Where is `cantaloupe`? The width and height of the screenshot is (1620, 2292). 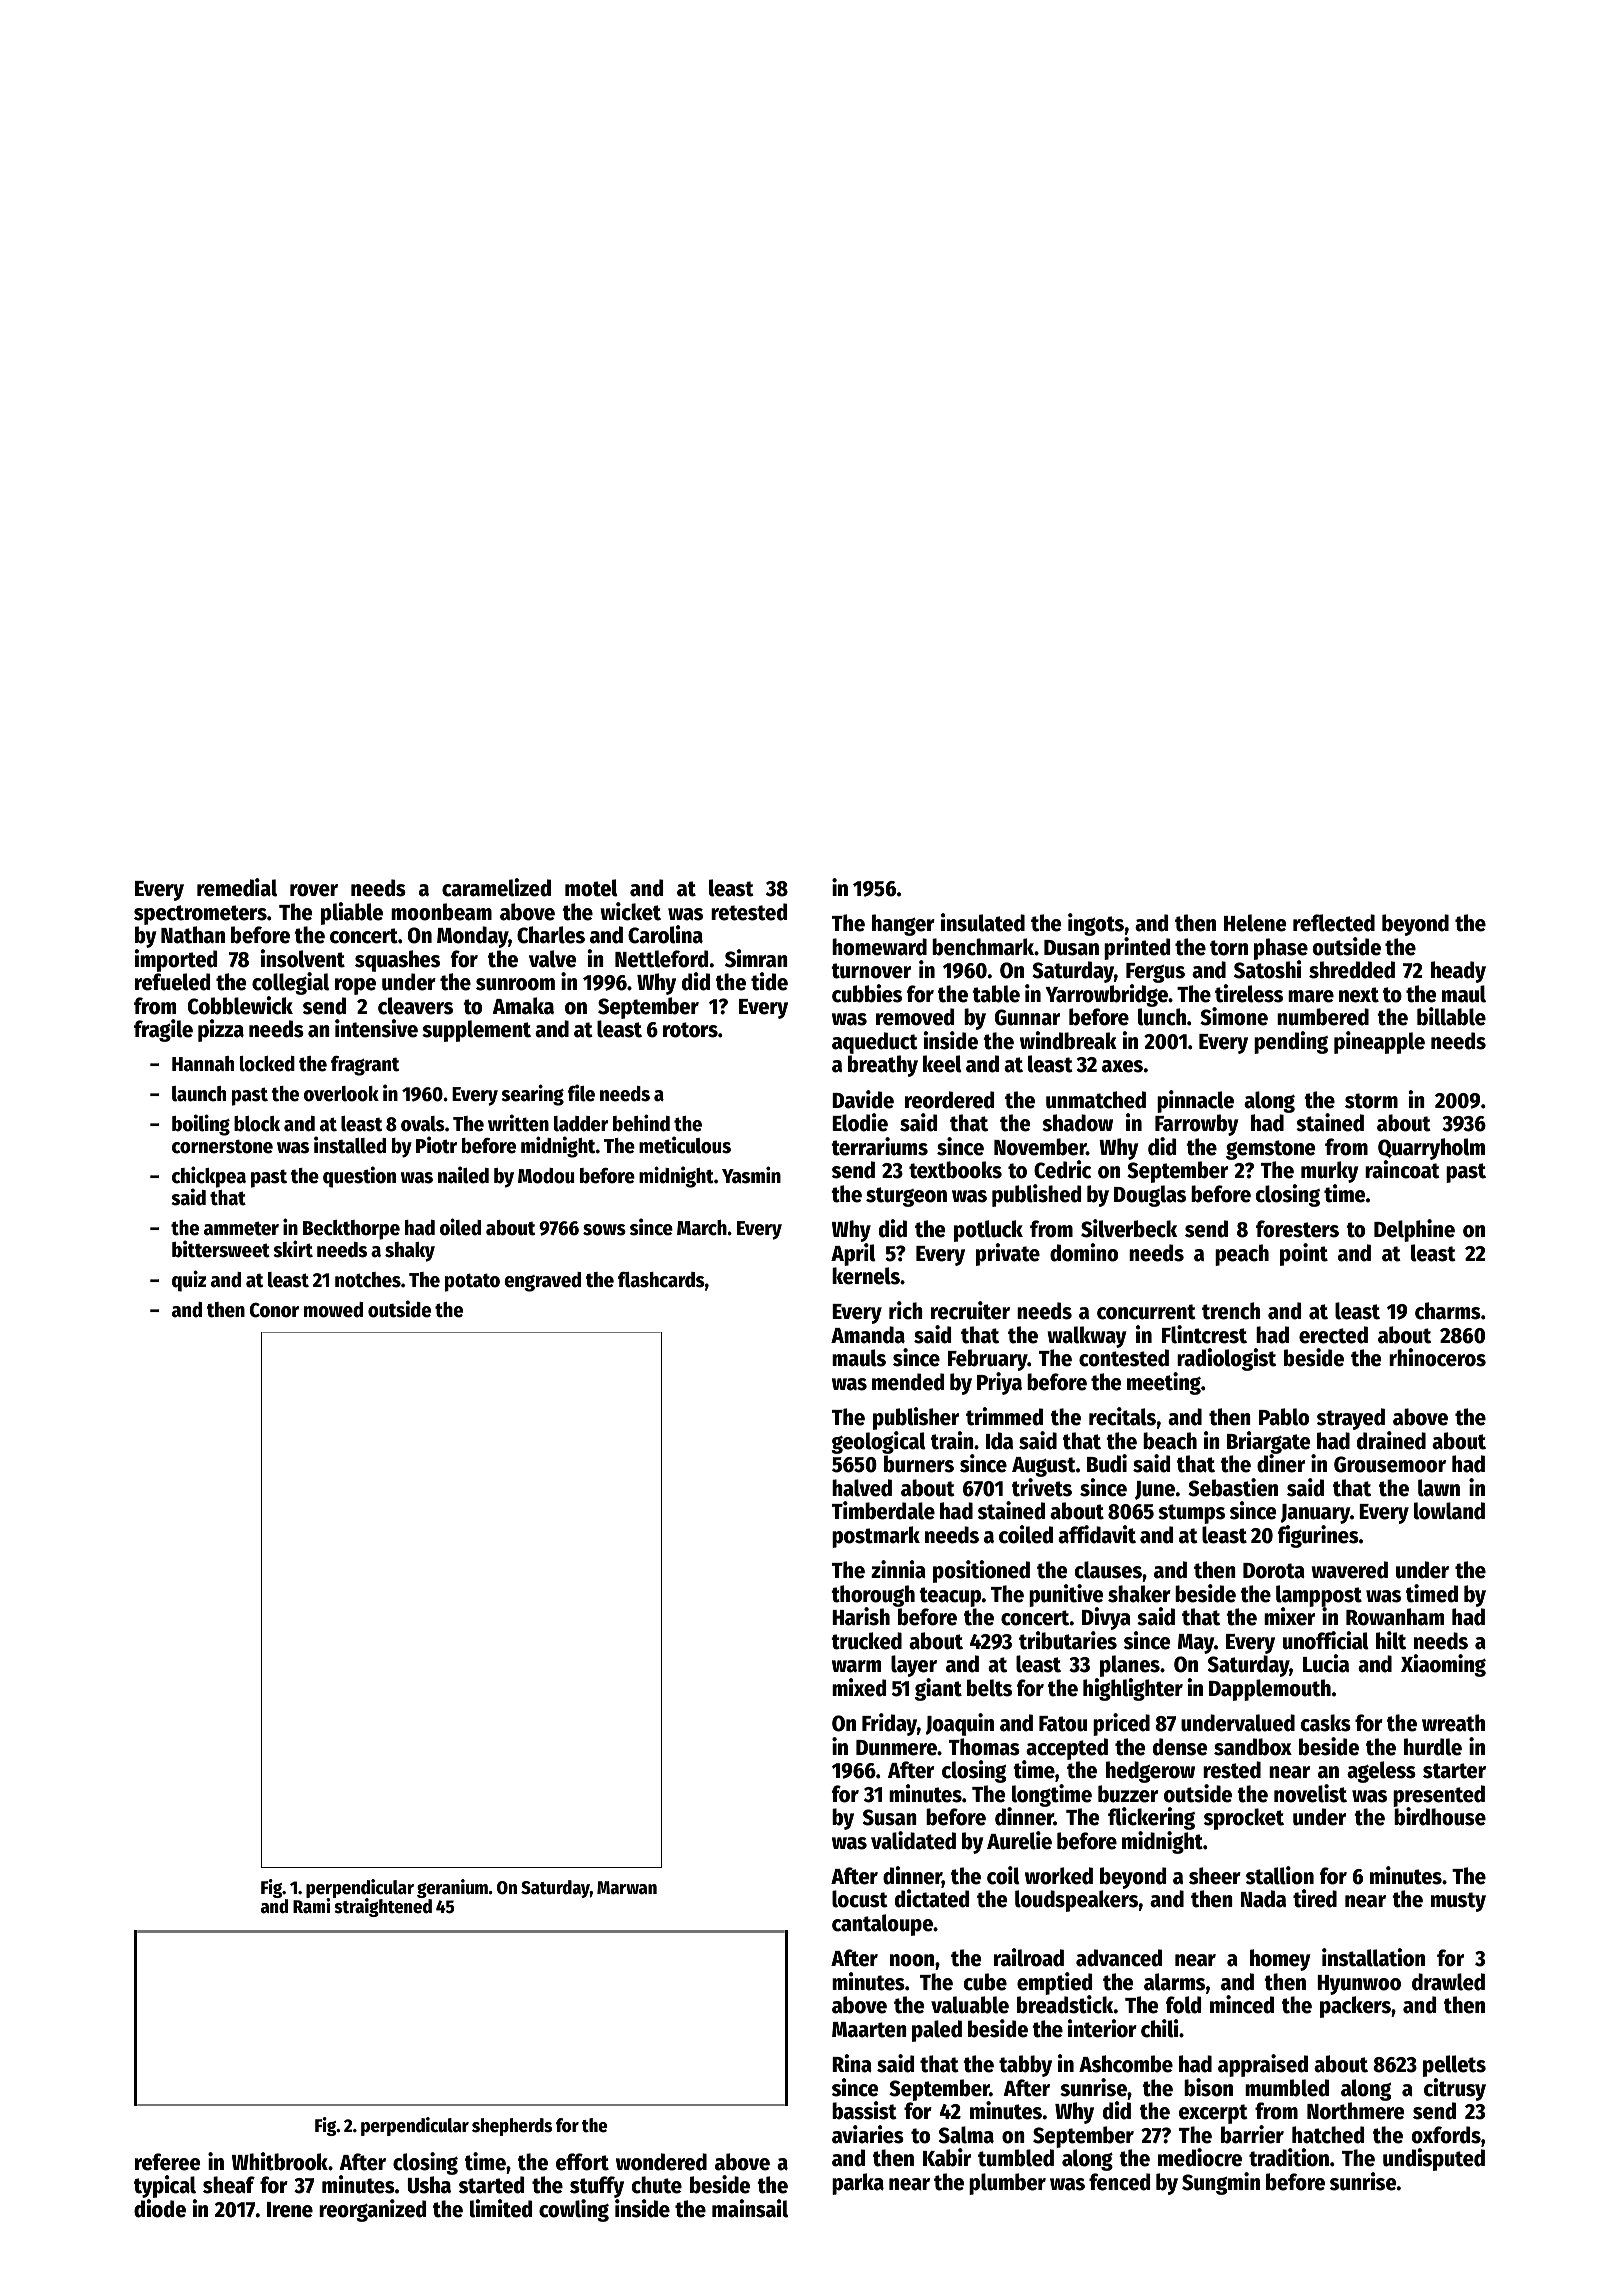 cantaloupe is located at coordinates (882, 1925).
